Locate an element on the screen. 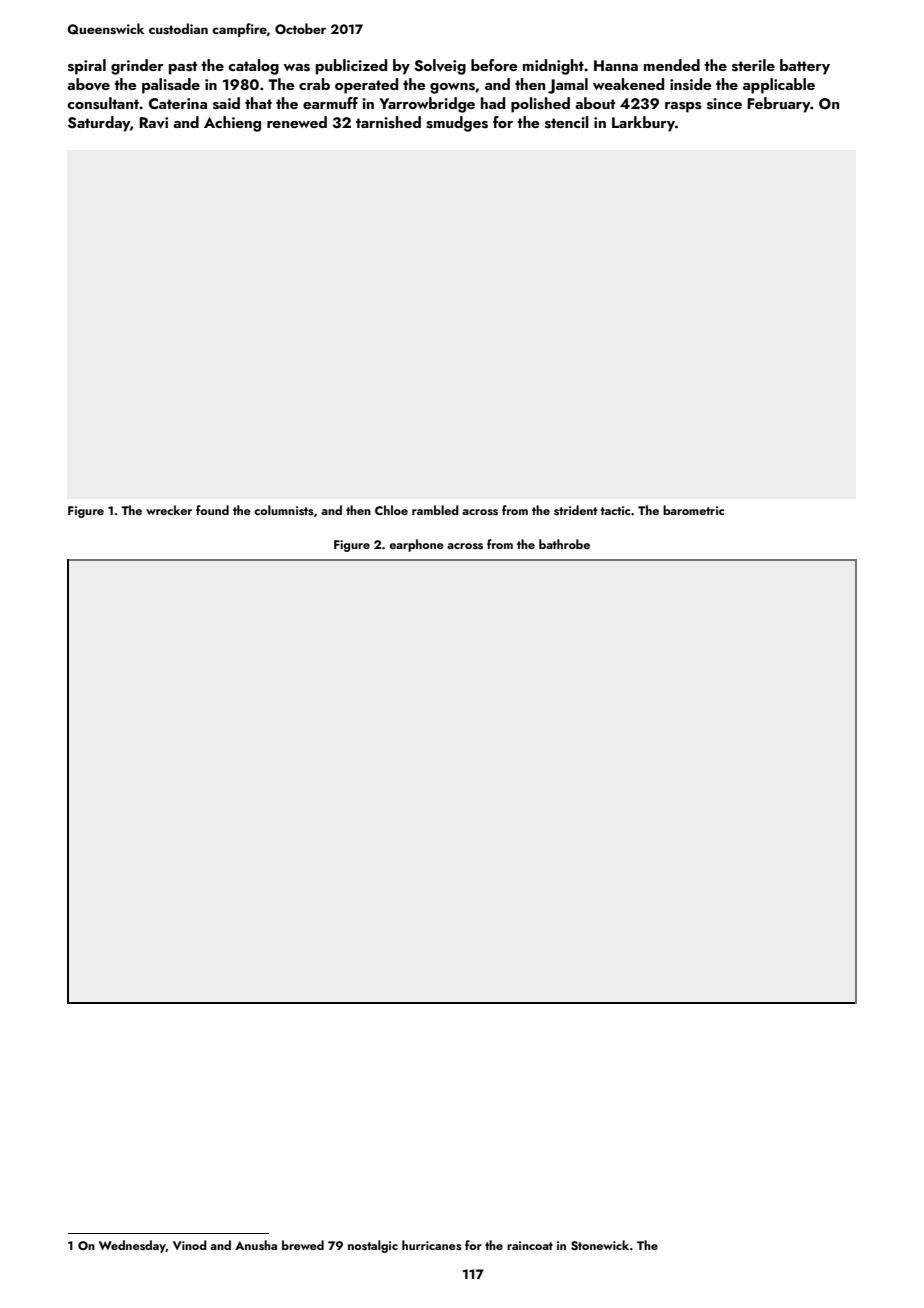 This screenshot has height=1308, width=924. Vinod is located at coordinates (190, 1245).
